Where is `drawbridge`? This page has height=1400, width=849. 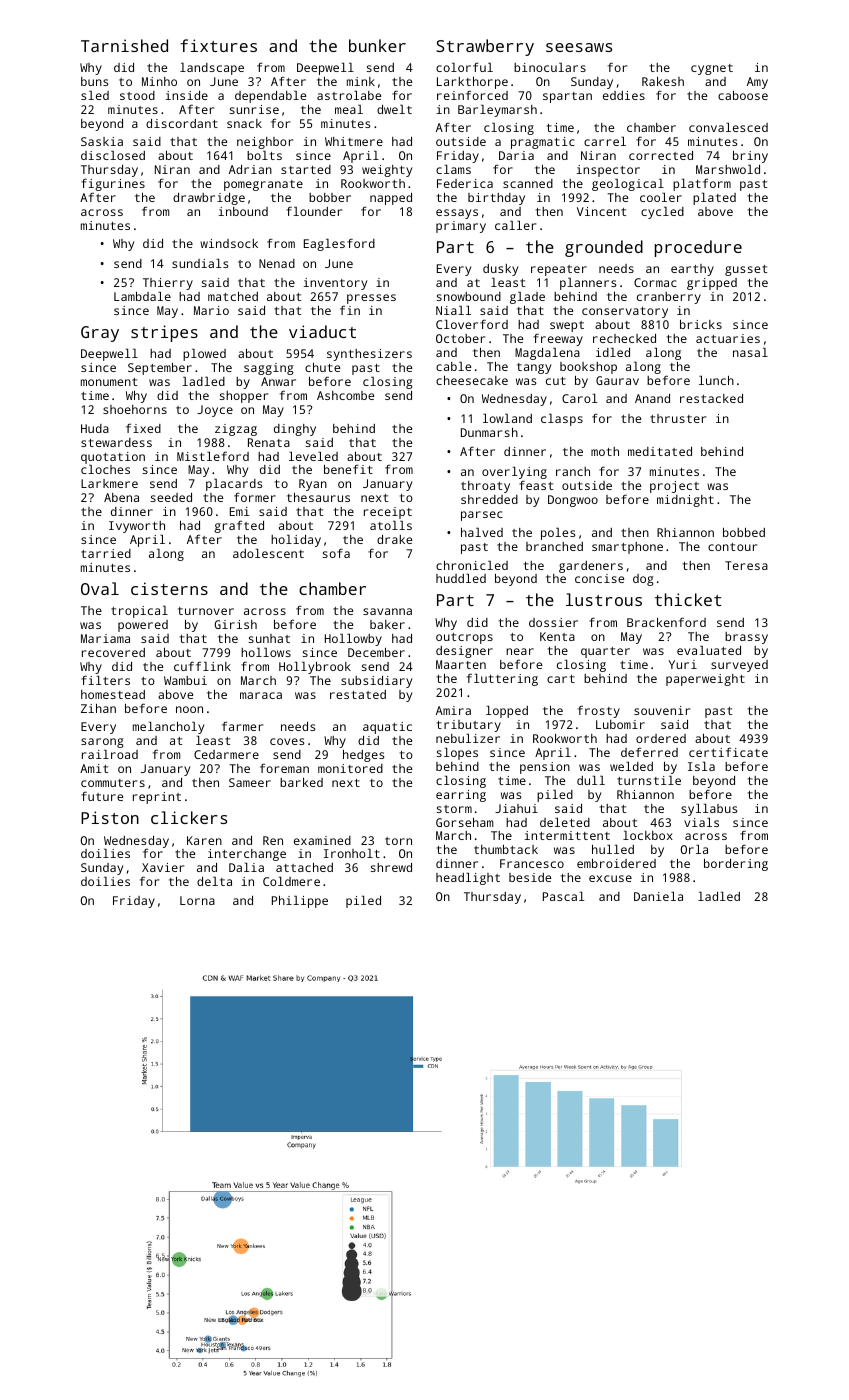 drawbridge is located at coordinates (209, 199).
